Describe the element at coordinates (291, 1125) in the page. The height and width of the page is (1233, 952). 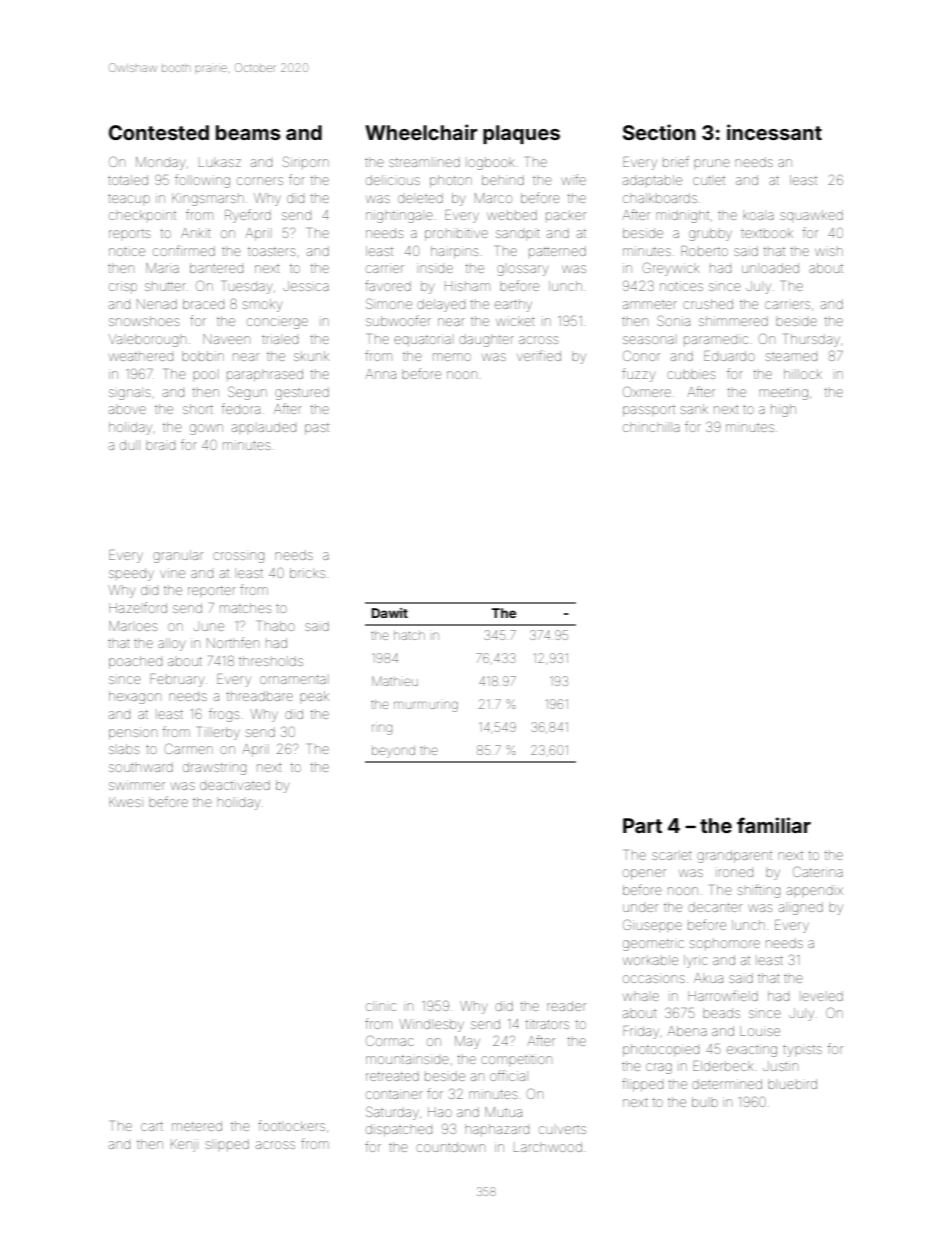
I see `footlockers` at that location.
